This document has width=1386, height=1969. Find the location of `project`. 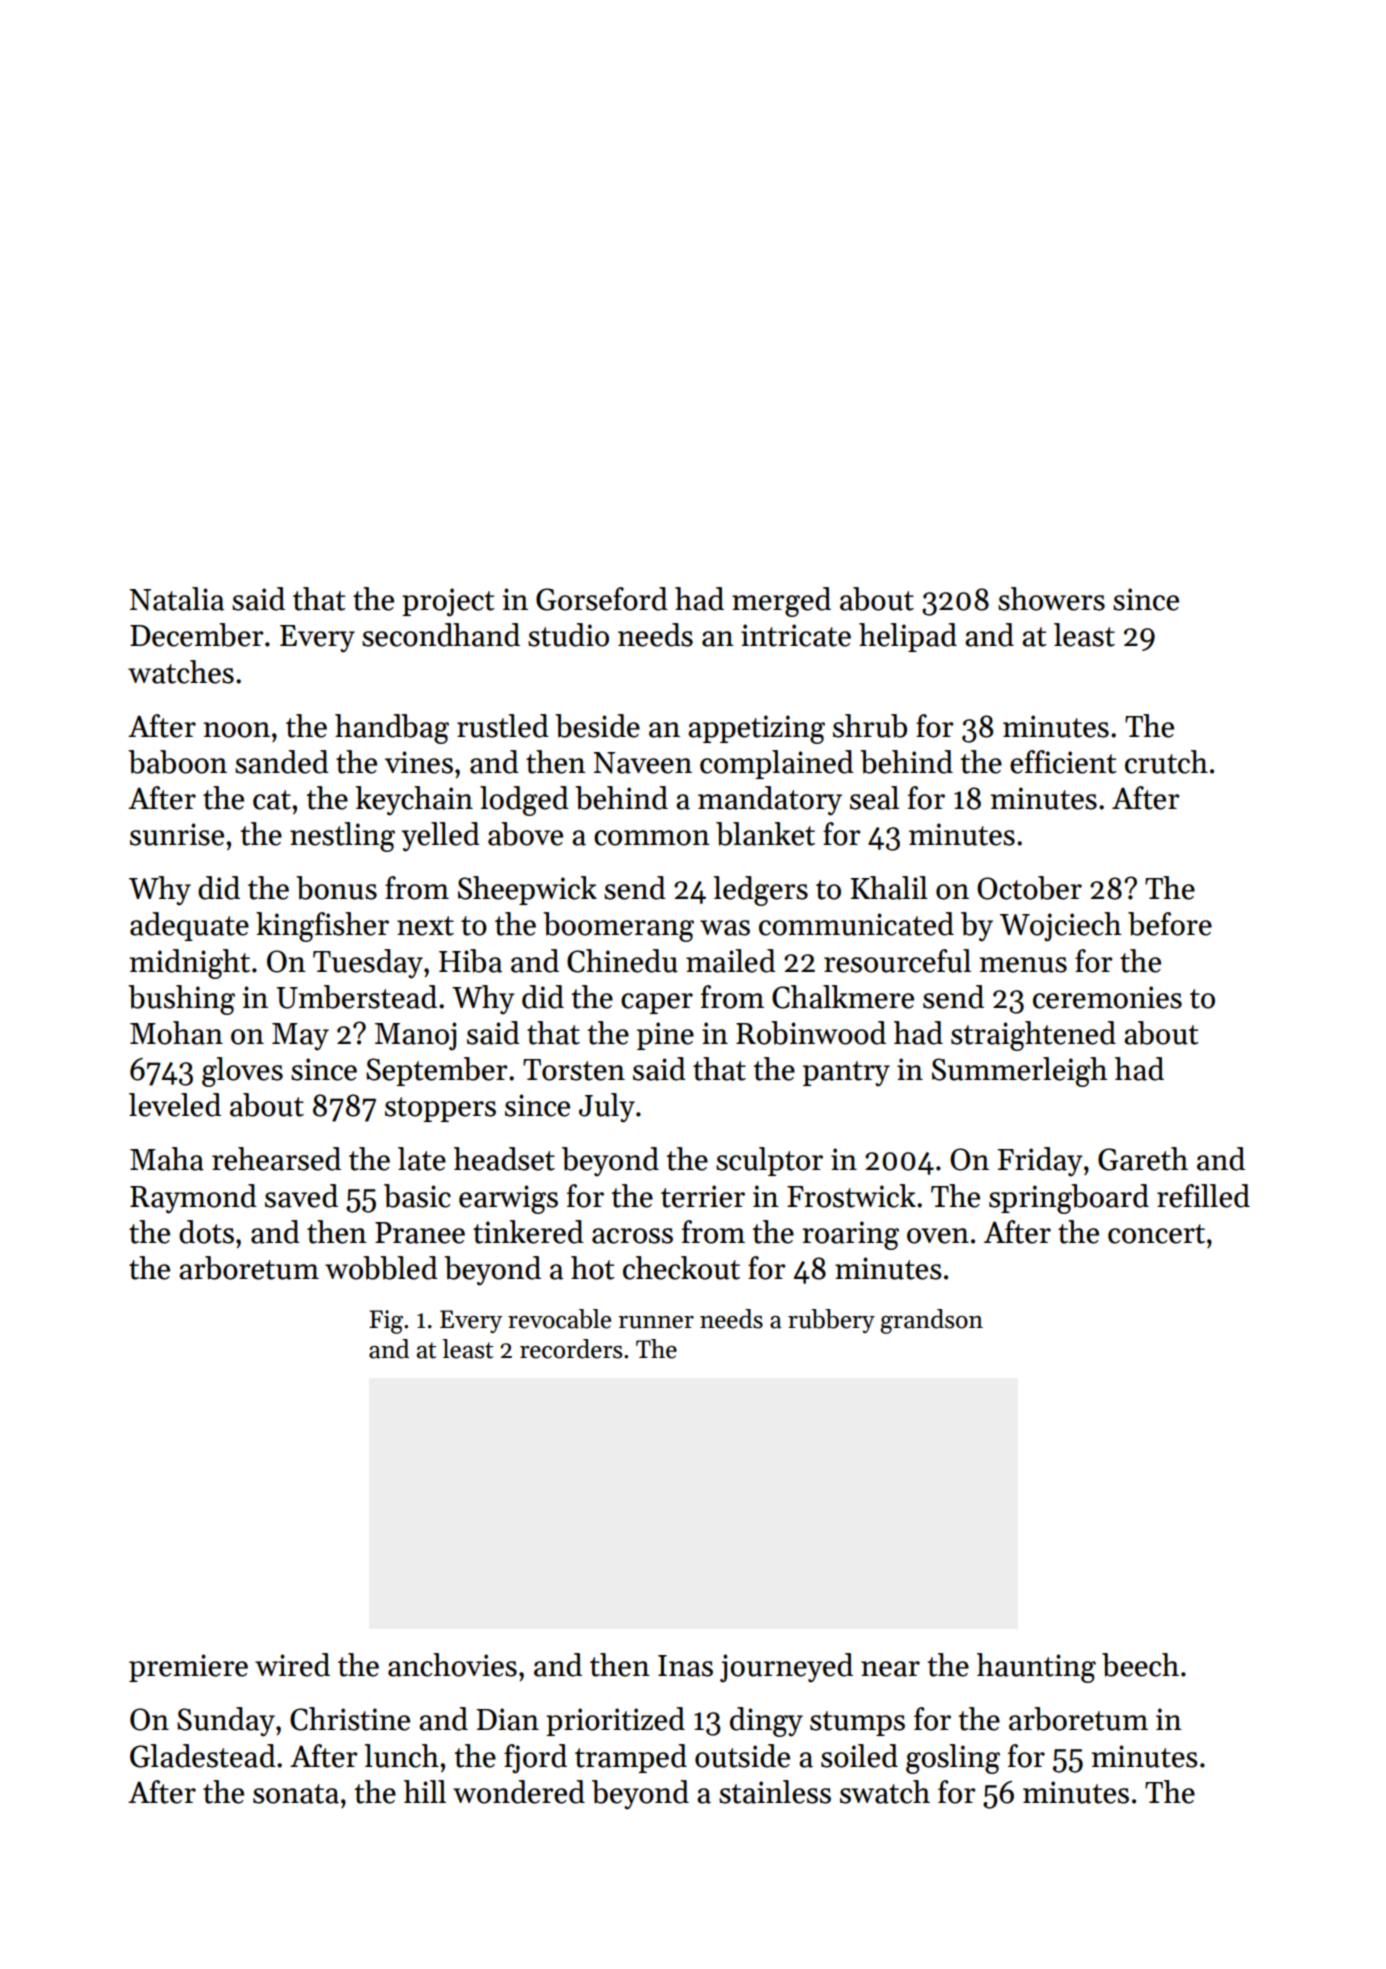

project is located at coordinates (448, 602).
